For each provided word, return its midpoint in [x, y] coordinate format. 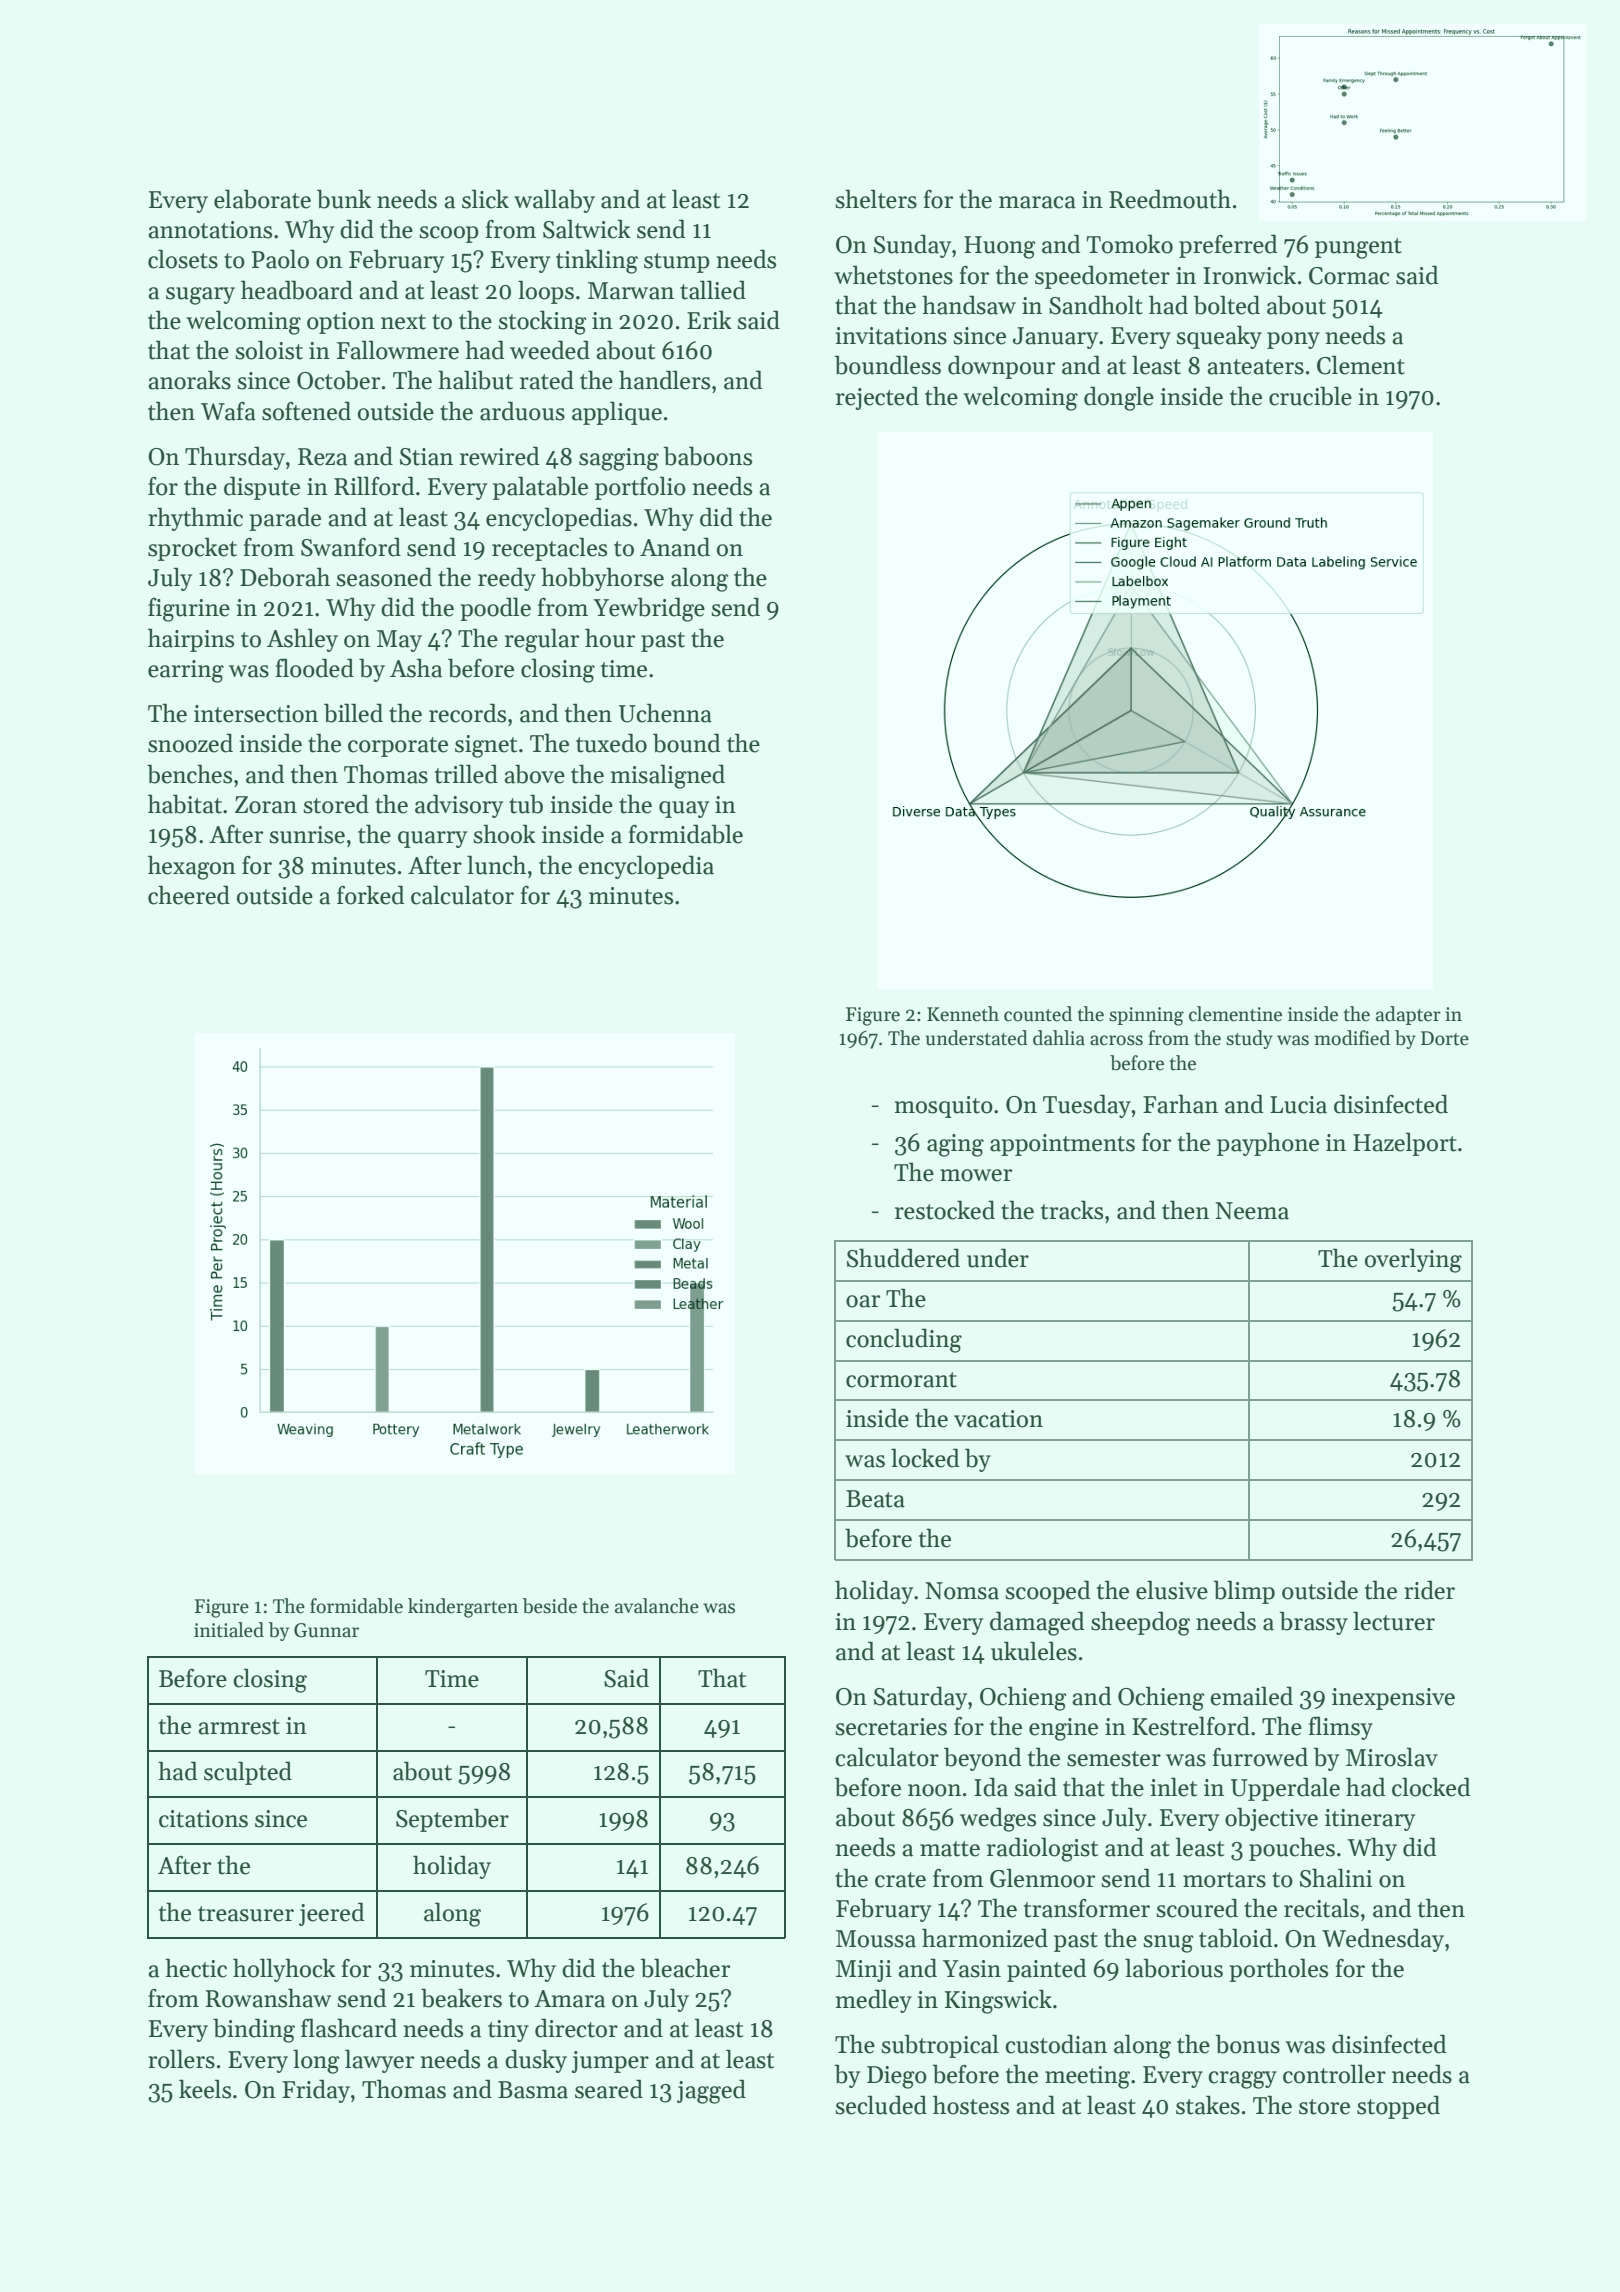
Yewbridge [649, 609]
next [403, 322]
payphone [1268, 1144]
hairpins [191, 640]
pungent [1358, 248]
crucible [1310, 396]
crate [900, 1880]
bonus [1247, 2044]
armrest [239, 1727]
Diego [897, 2077]
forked [371, 895]
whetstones [893, 275]
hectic [196, 1968]
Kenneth [963, 1014]
